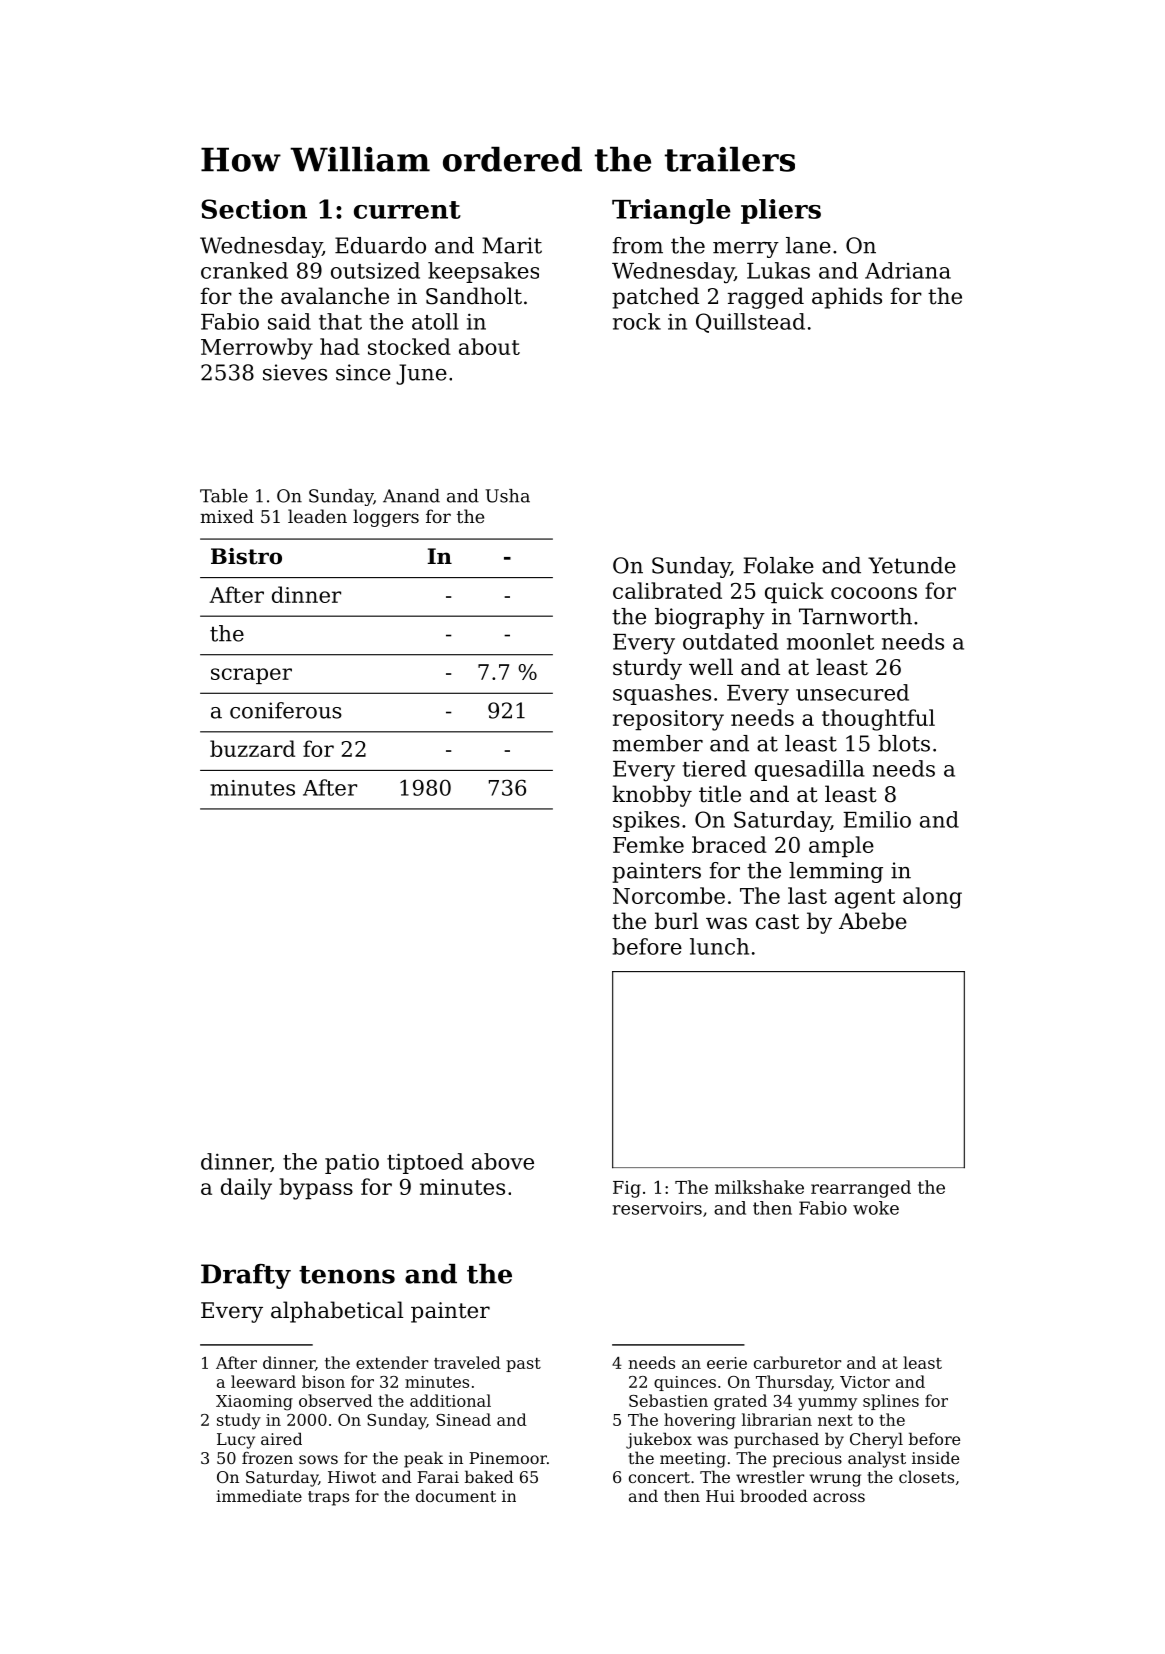 The width and height of the document is (1165, 1654). What do you see at coordinates (781, 211) in the document?
I see `pliers` at bounding box center [781, 211].
